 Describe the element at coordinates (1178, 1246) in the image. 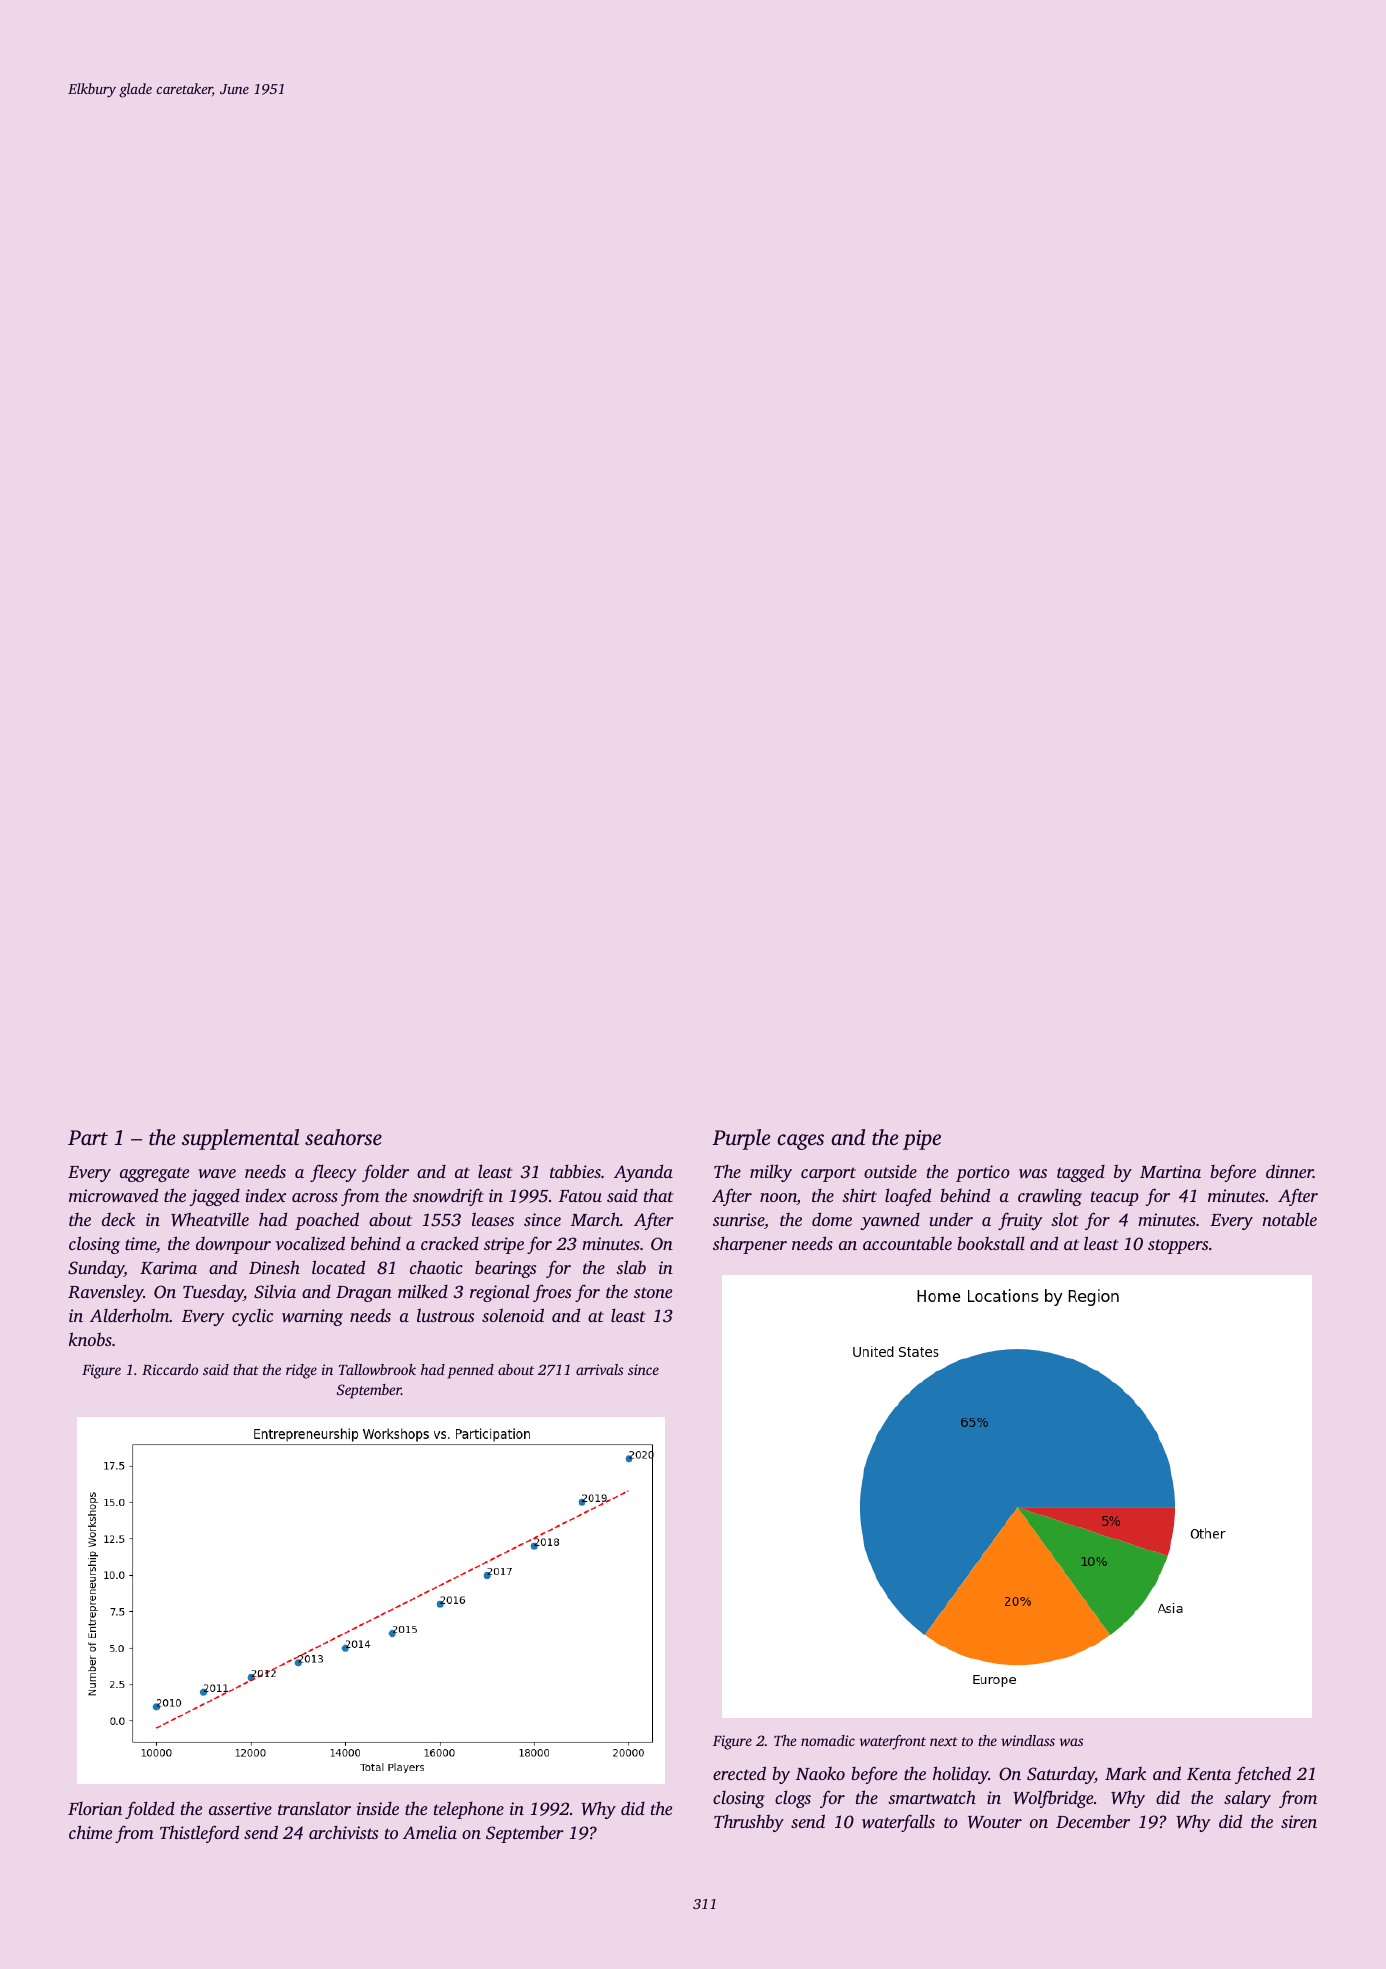

I see `stoppers` at that location.
